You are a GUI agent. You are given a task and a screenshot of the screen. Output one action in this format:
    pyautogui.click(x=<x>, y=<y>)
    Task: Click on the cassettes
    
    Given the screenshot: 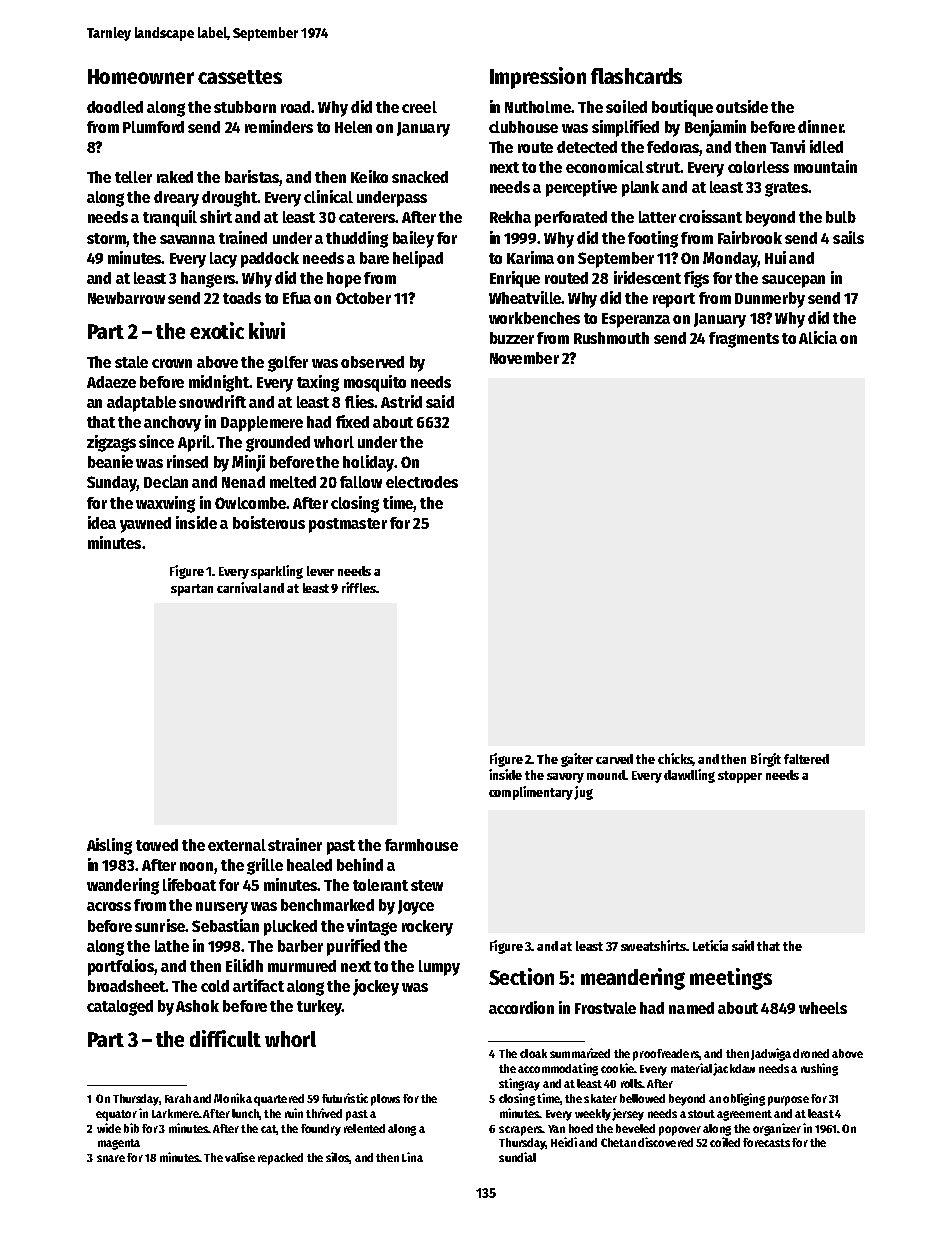 What is the action you would take?
    pyautogui.click(x=240, y=77)
